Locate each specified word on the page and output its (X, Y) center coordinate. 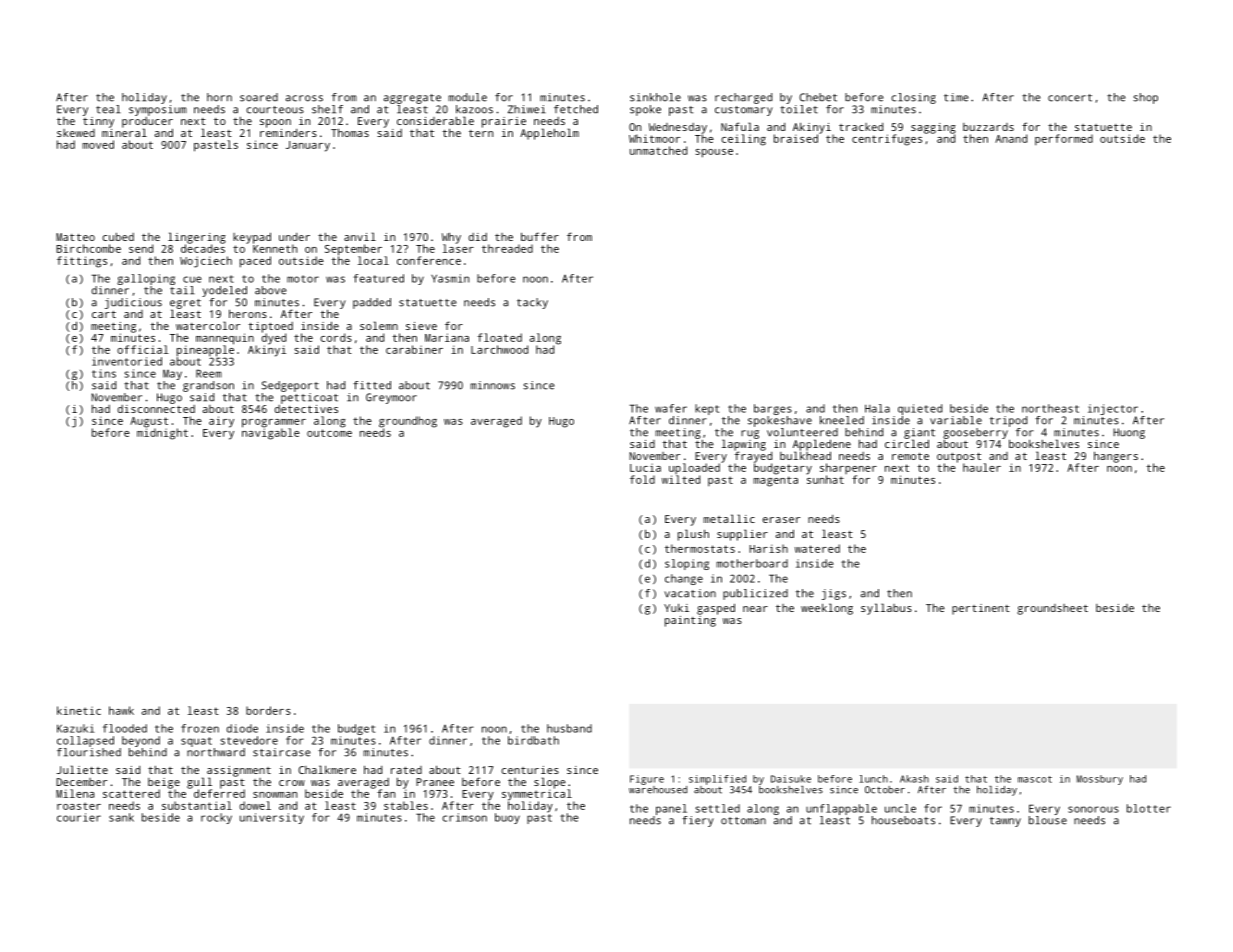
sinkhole (655, 97)
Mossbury (1100, 780)
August (149, 422)
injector (1113, 409)
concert (1070, 98)
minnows (492, 385)
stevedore (249, 740)
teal (108, 109)
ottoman (743, 821)
